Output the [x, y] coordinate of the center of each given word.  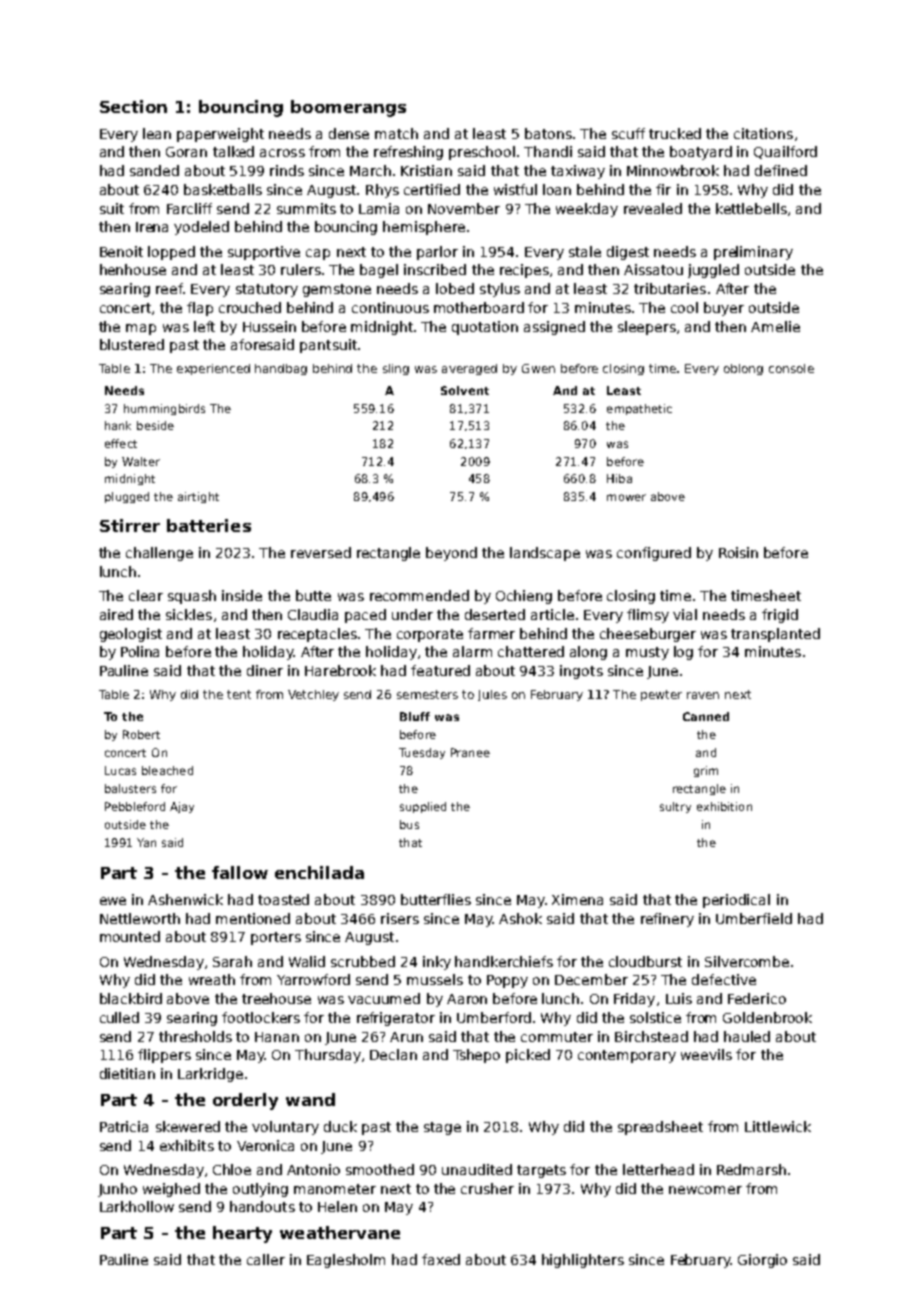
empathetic [639, 409]
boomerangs [348, 108]
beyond [451, 554]
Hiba [619, 478]
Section [133, 106]
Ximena [577, 899]
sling [396, 369]
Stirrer [130, 525]
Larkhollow [137, 1206]
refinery [667, 920]
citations [763, 133]
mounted [130, 936]
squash [192, 597]
